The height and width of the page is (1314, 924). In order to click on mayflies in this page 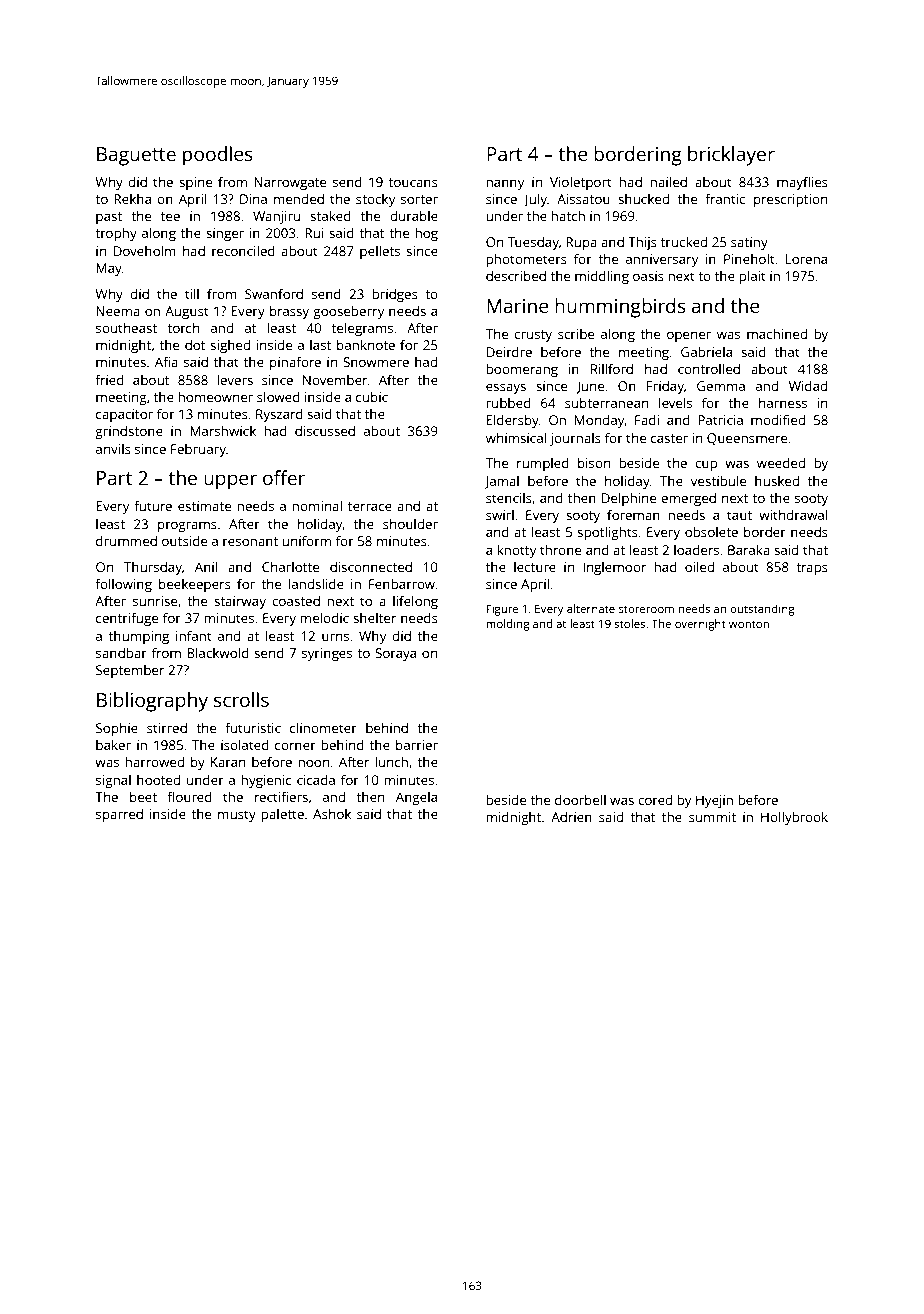, I will do `click(802, 183)`.
